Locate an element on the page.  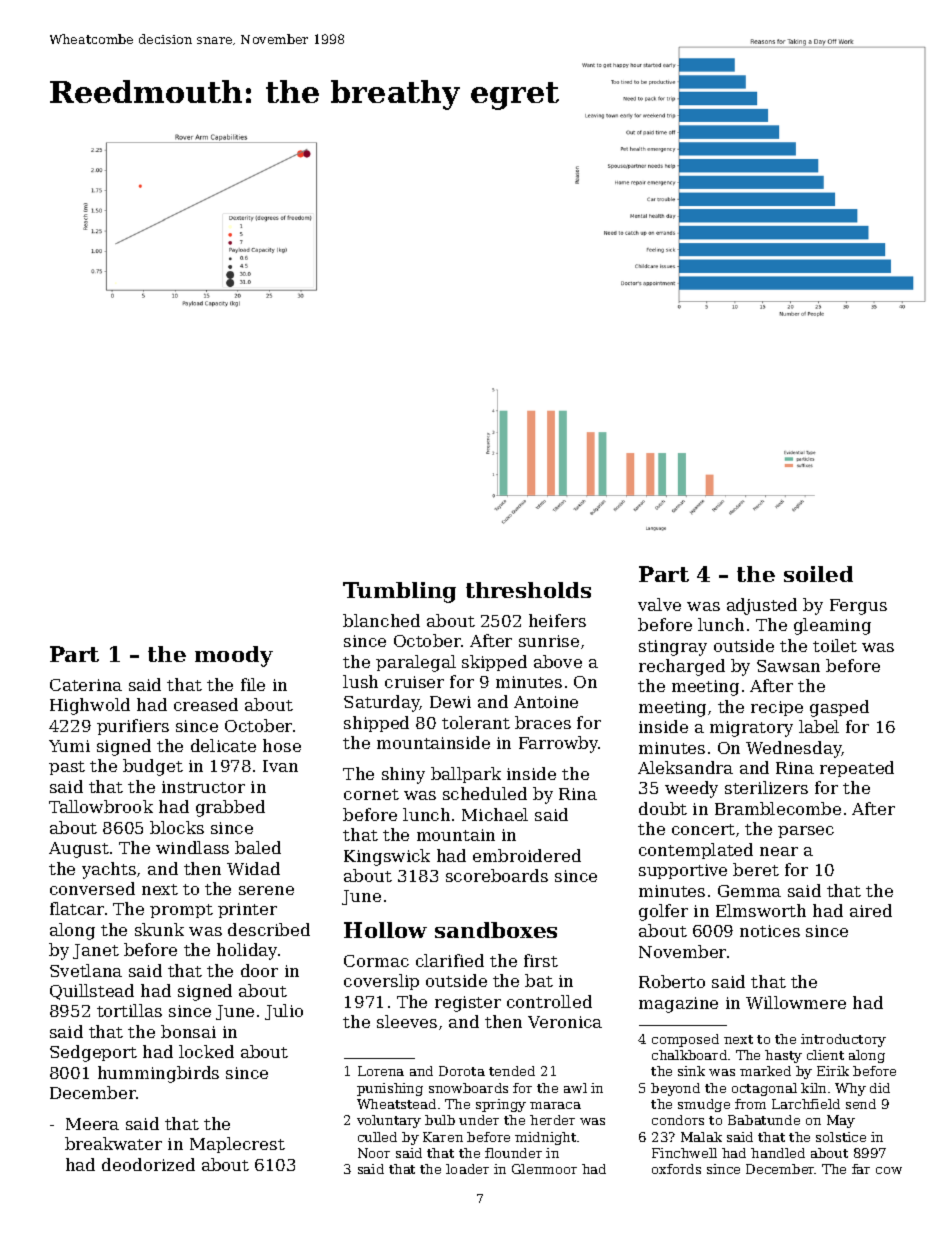
thresholds is located at coordinates (528, 590).
